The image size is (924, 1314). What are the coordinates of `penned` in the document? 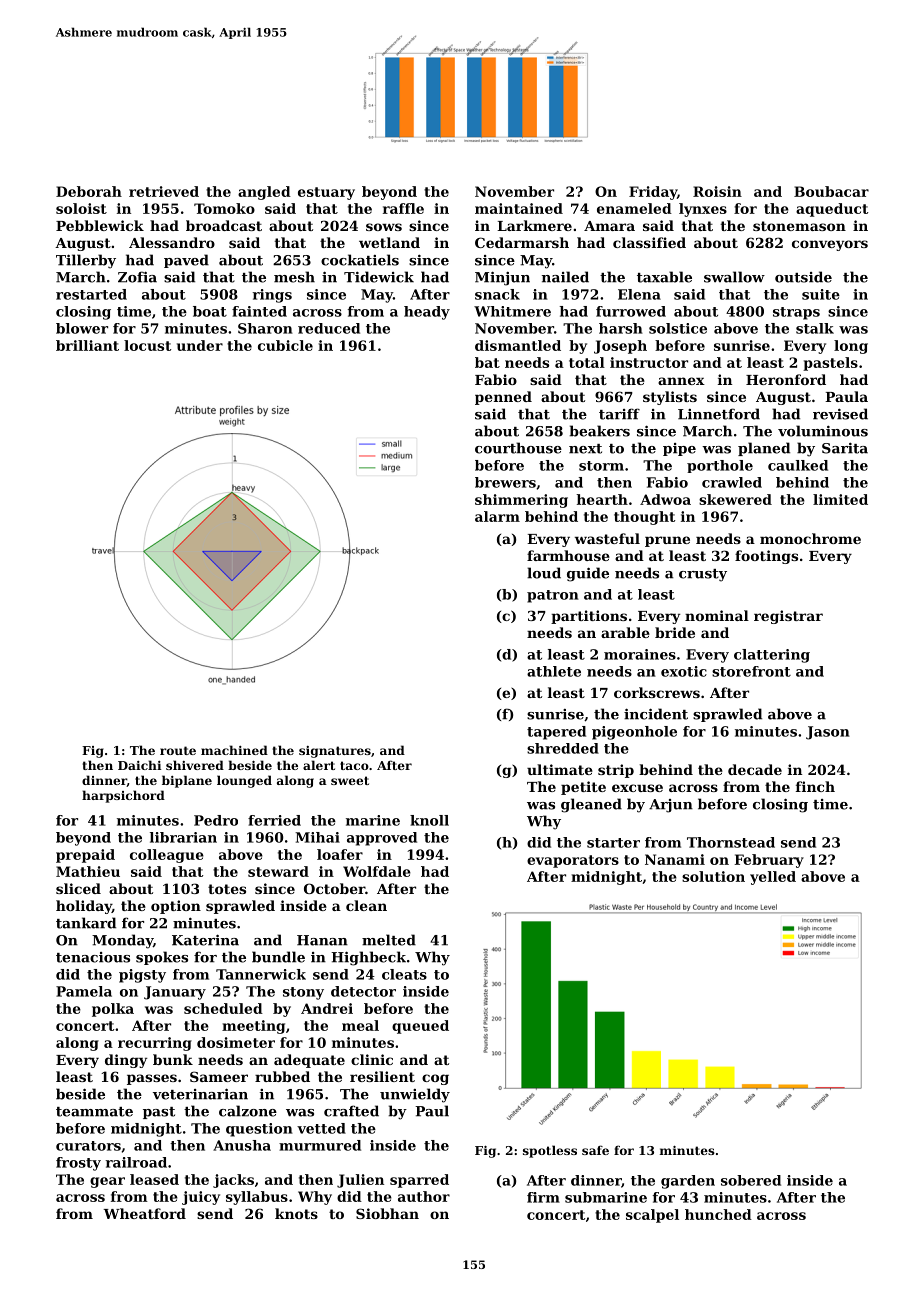 It's located at (503, 398).
